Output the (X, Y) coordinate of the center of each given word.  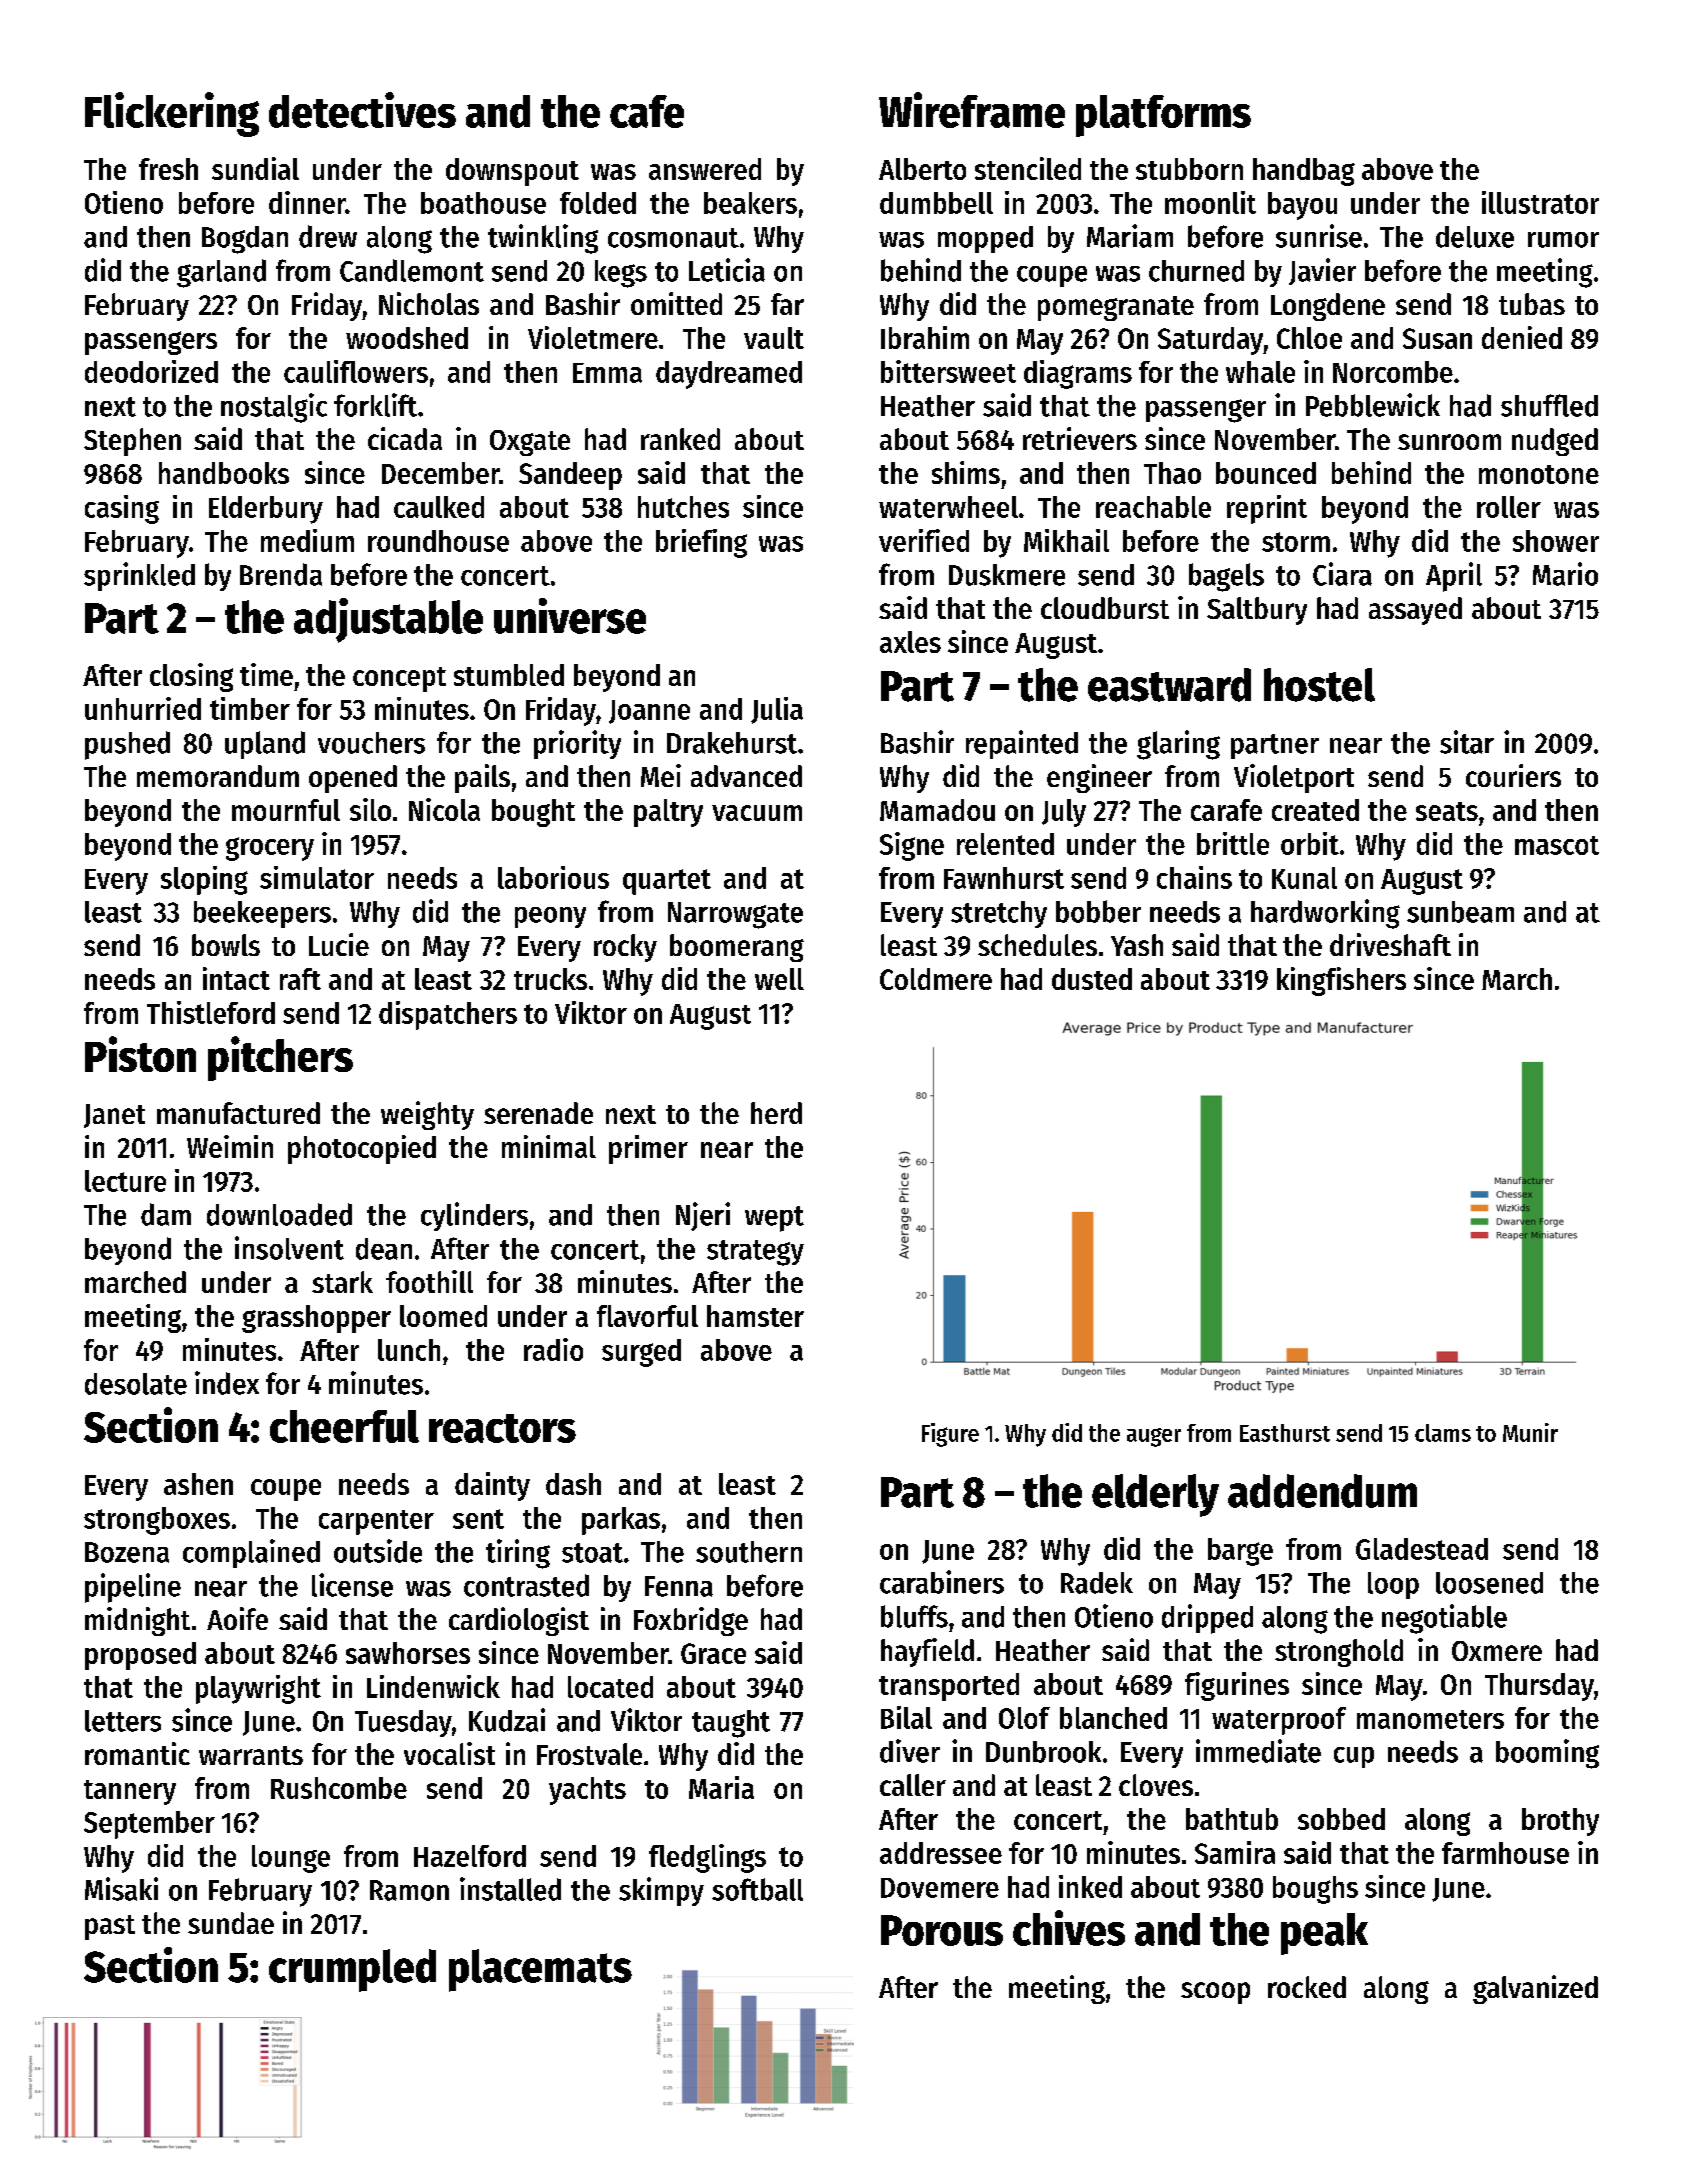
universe (570, 616)
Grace (713, 1653)
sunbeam (1460, 912)
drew (328, 236)
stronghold (1339, 1653)
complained (251, 1553)
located (610, 1687)
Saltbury (1257, 611)
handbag (1304, 172)
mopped (985, 239)
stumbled (509, 675)
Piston (140, 1054)
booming (1547, 1754)
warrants (251, 1755)
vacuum (757, 813)
